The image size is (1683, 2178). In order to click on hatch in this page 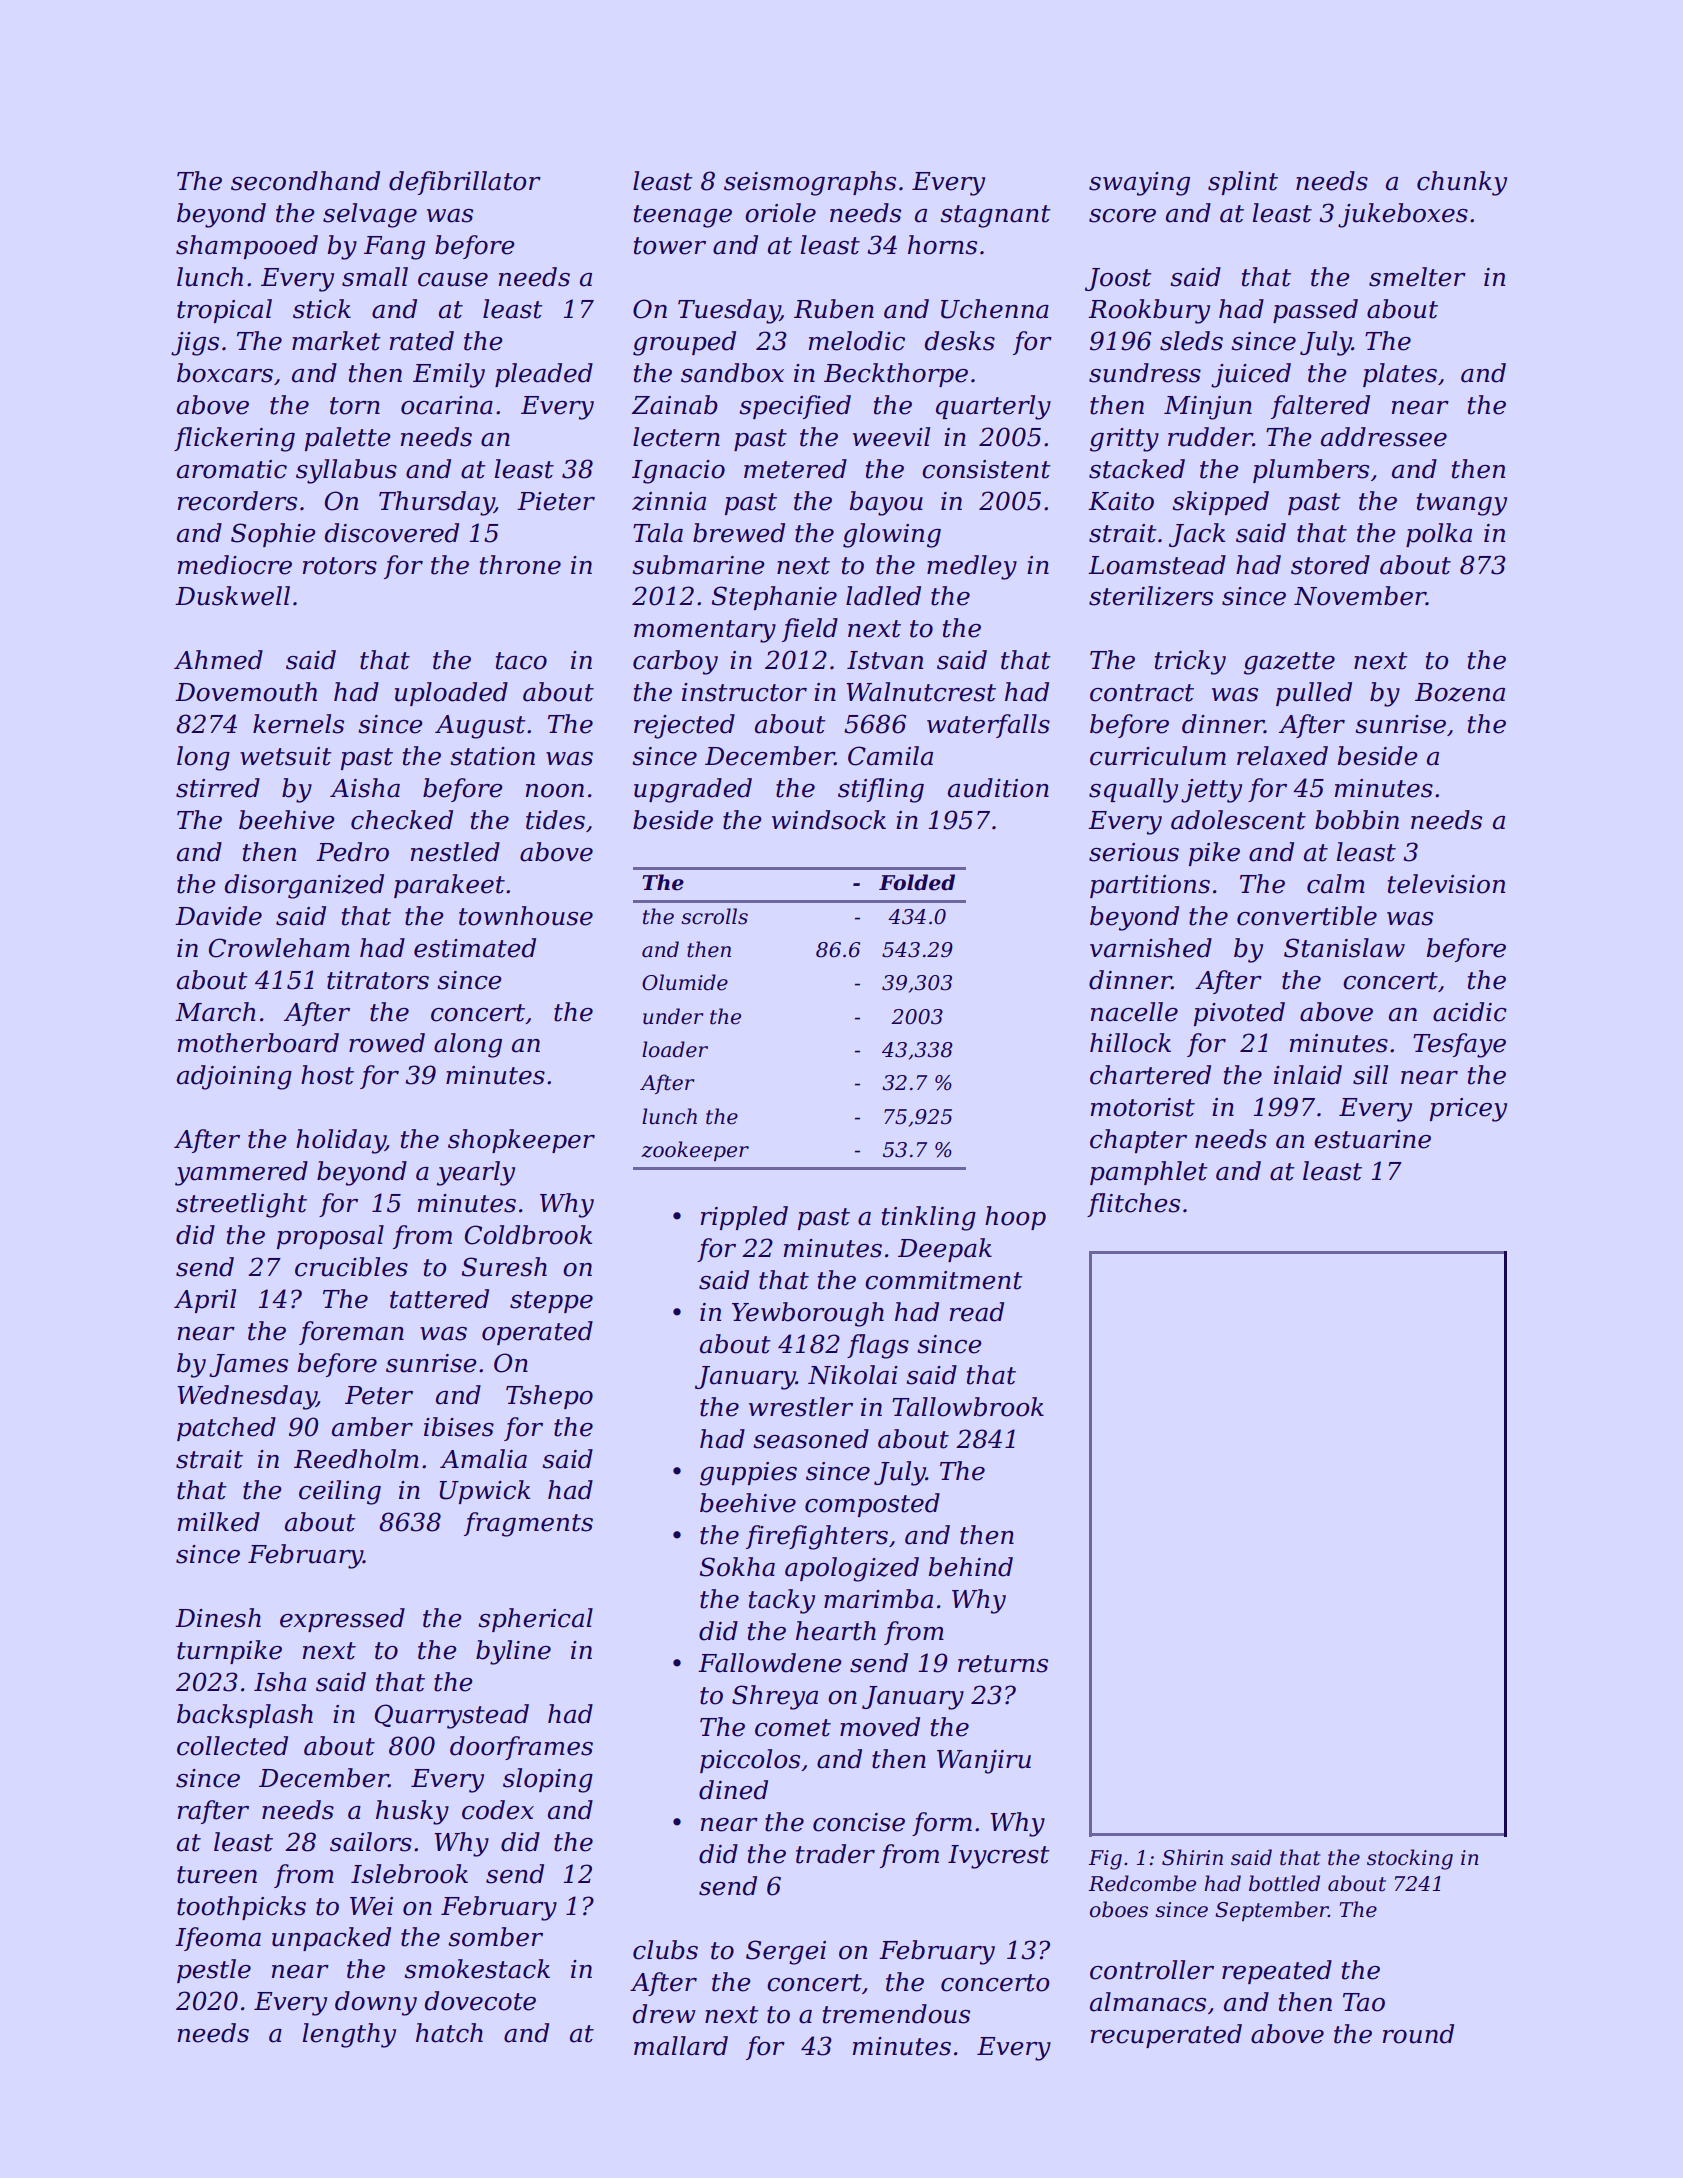, I will do `click(449, 2033)`.
